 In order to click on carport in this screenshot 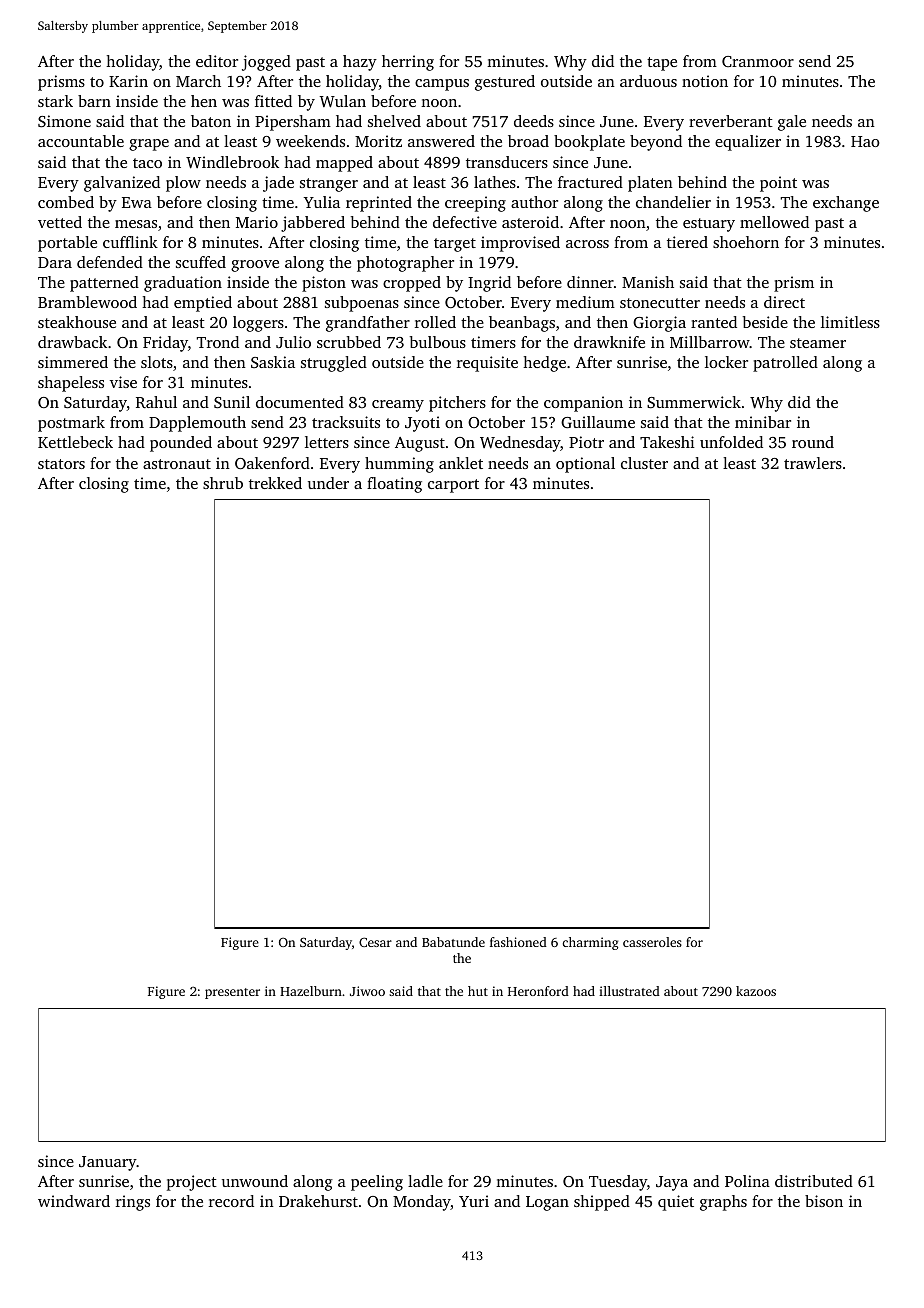, I will do `click(453, 486)`.
